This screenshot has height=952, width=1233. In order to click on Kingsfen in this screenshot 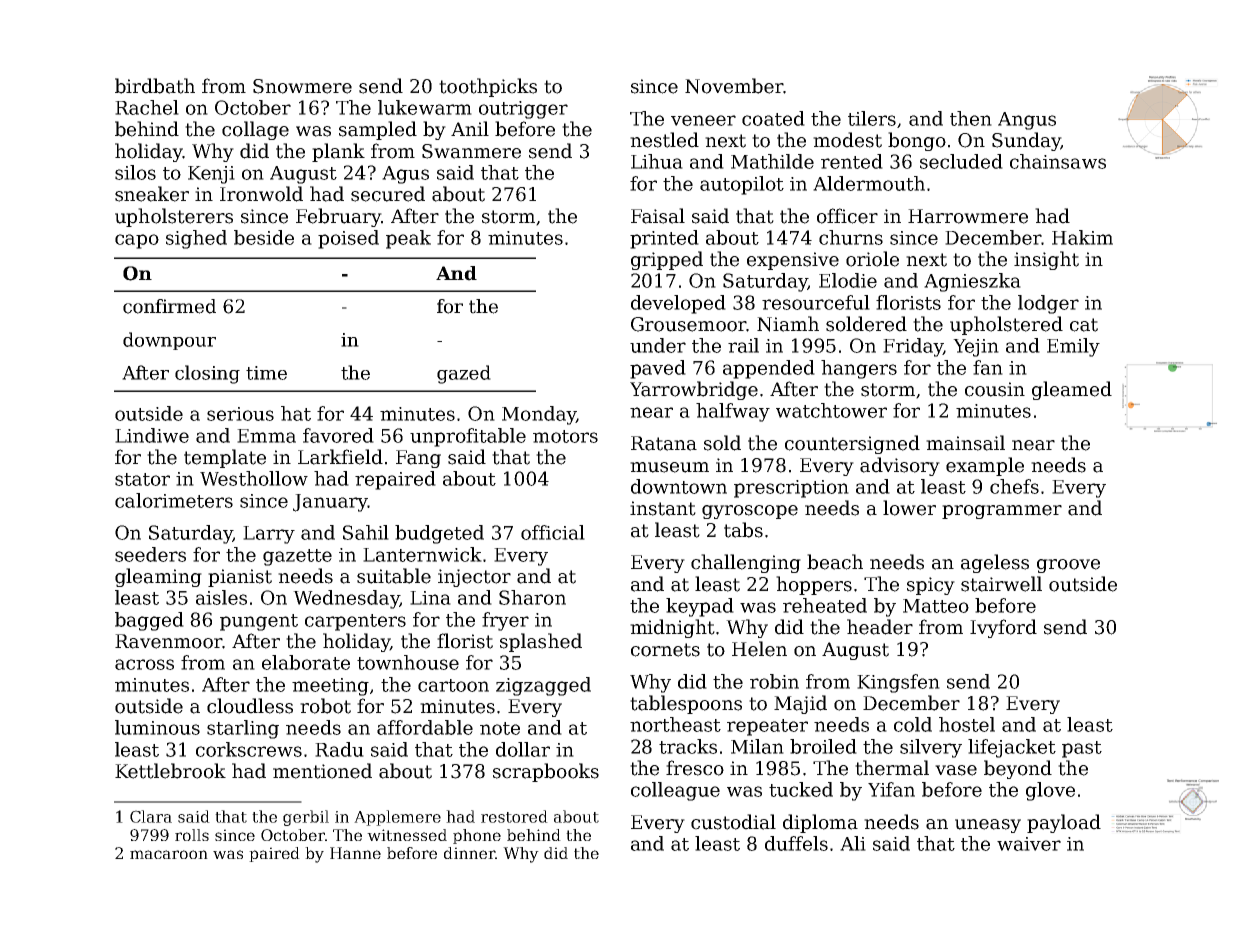, I will do `click(898, 683)`.
